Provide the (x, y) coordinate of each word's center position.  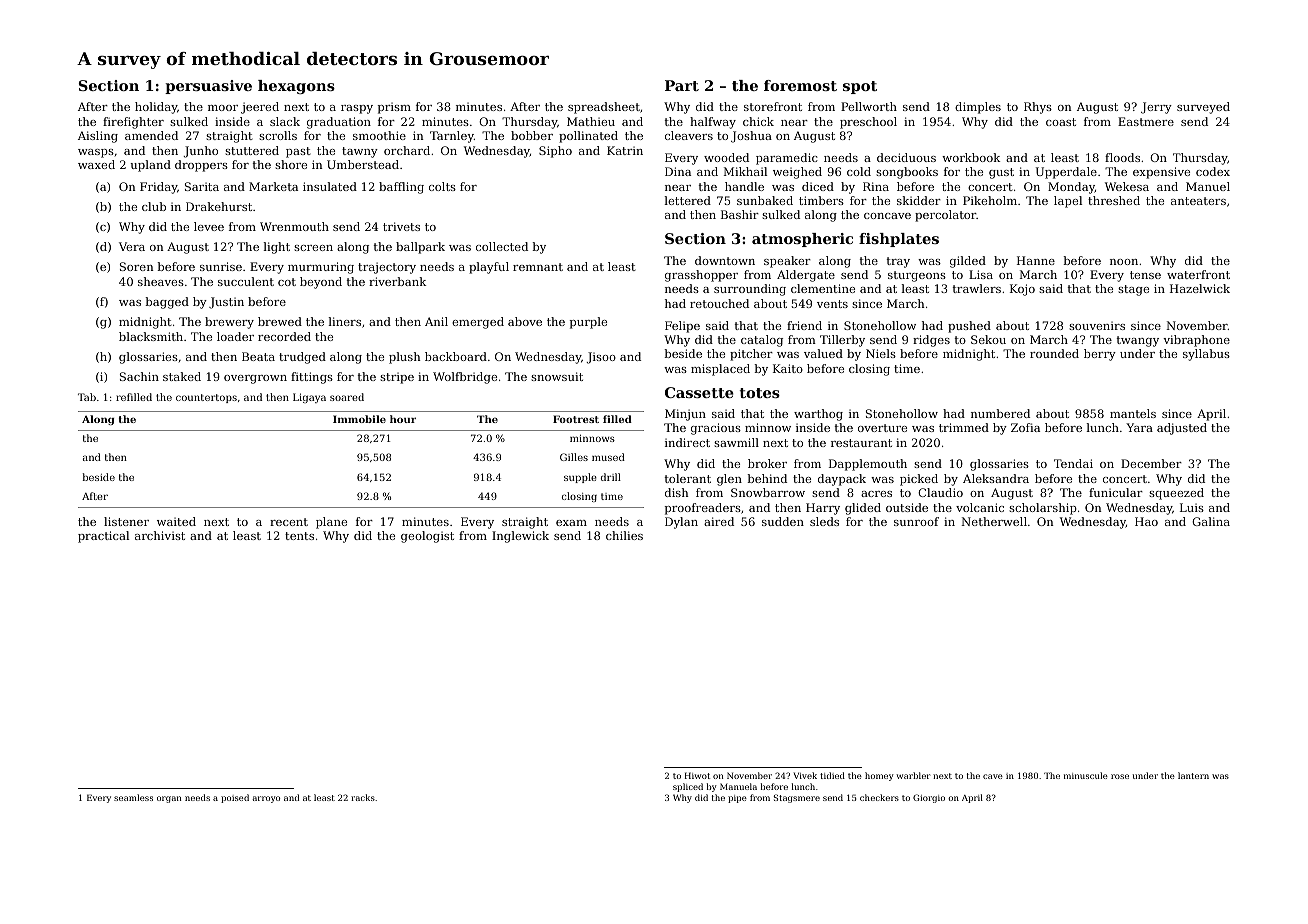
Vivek (805, 775)
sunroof (916, 521)
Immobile (359, 419)
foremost (800, 85)
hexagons (296, 87)
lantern (1193, 775)
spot (860, 87)
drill (611, 477)
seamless (133, 797)
